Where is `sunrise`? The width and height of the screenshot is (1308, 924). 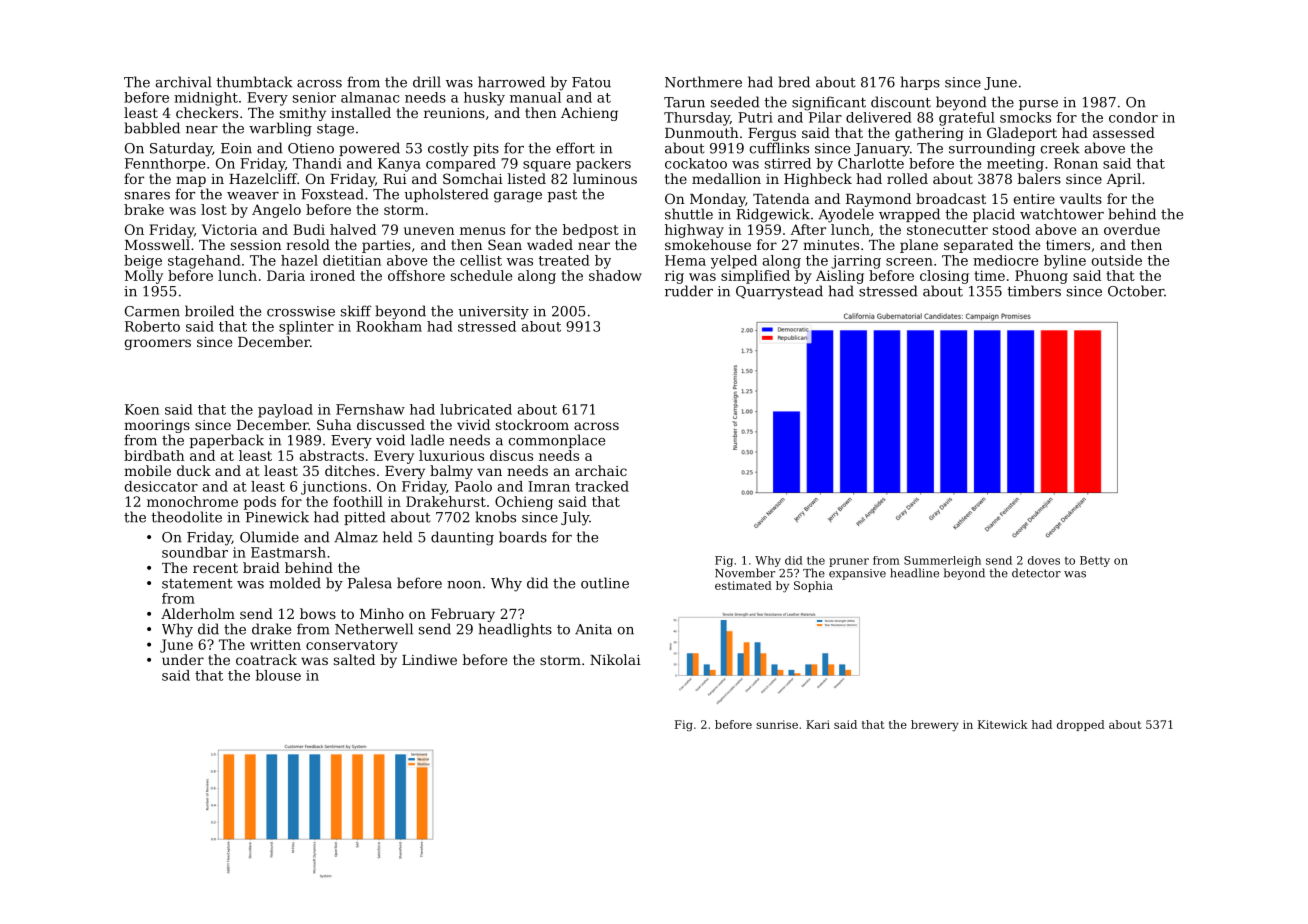
sunrise is located at coordinates (777, 724).
